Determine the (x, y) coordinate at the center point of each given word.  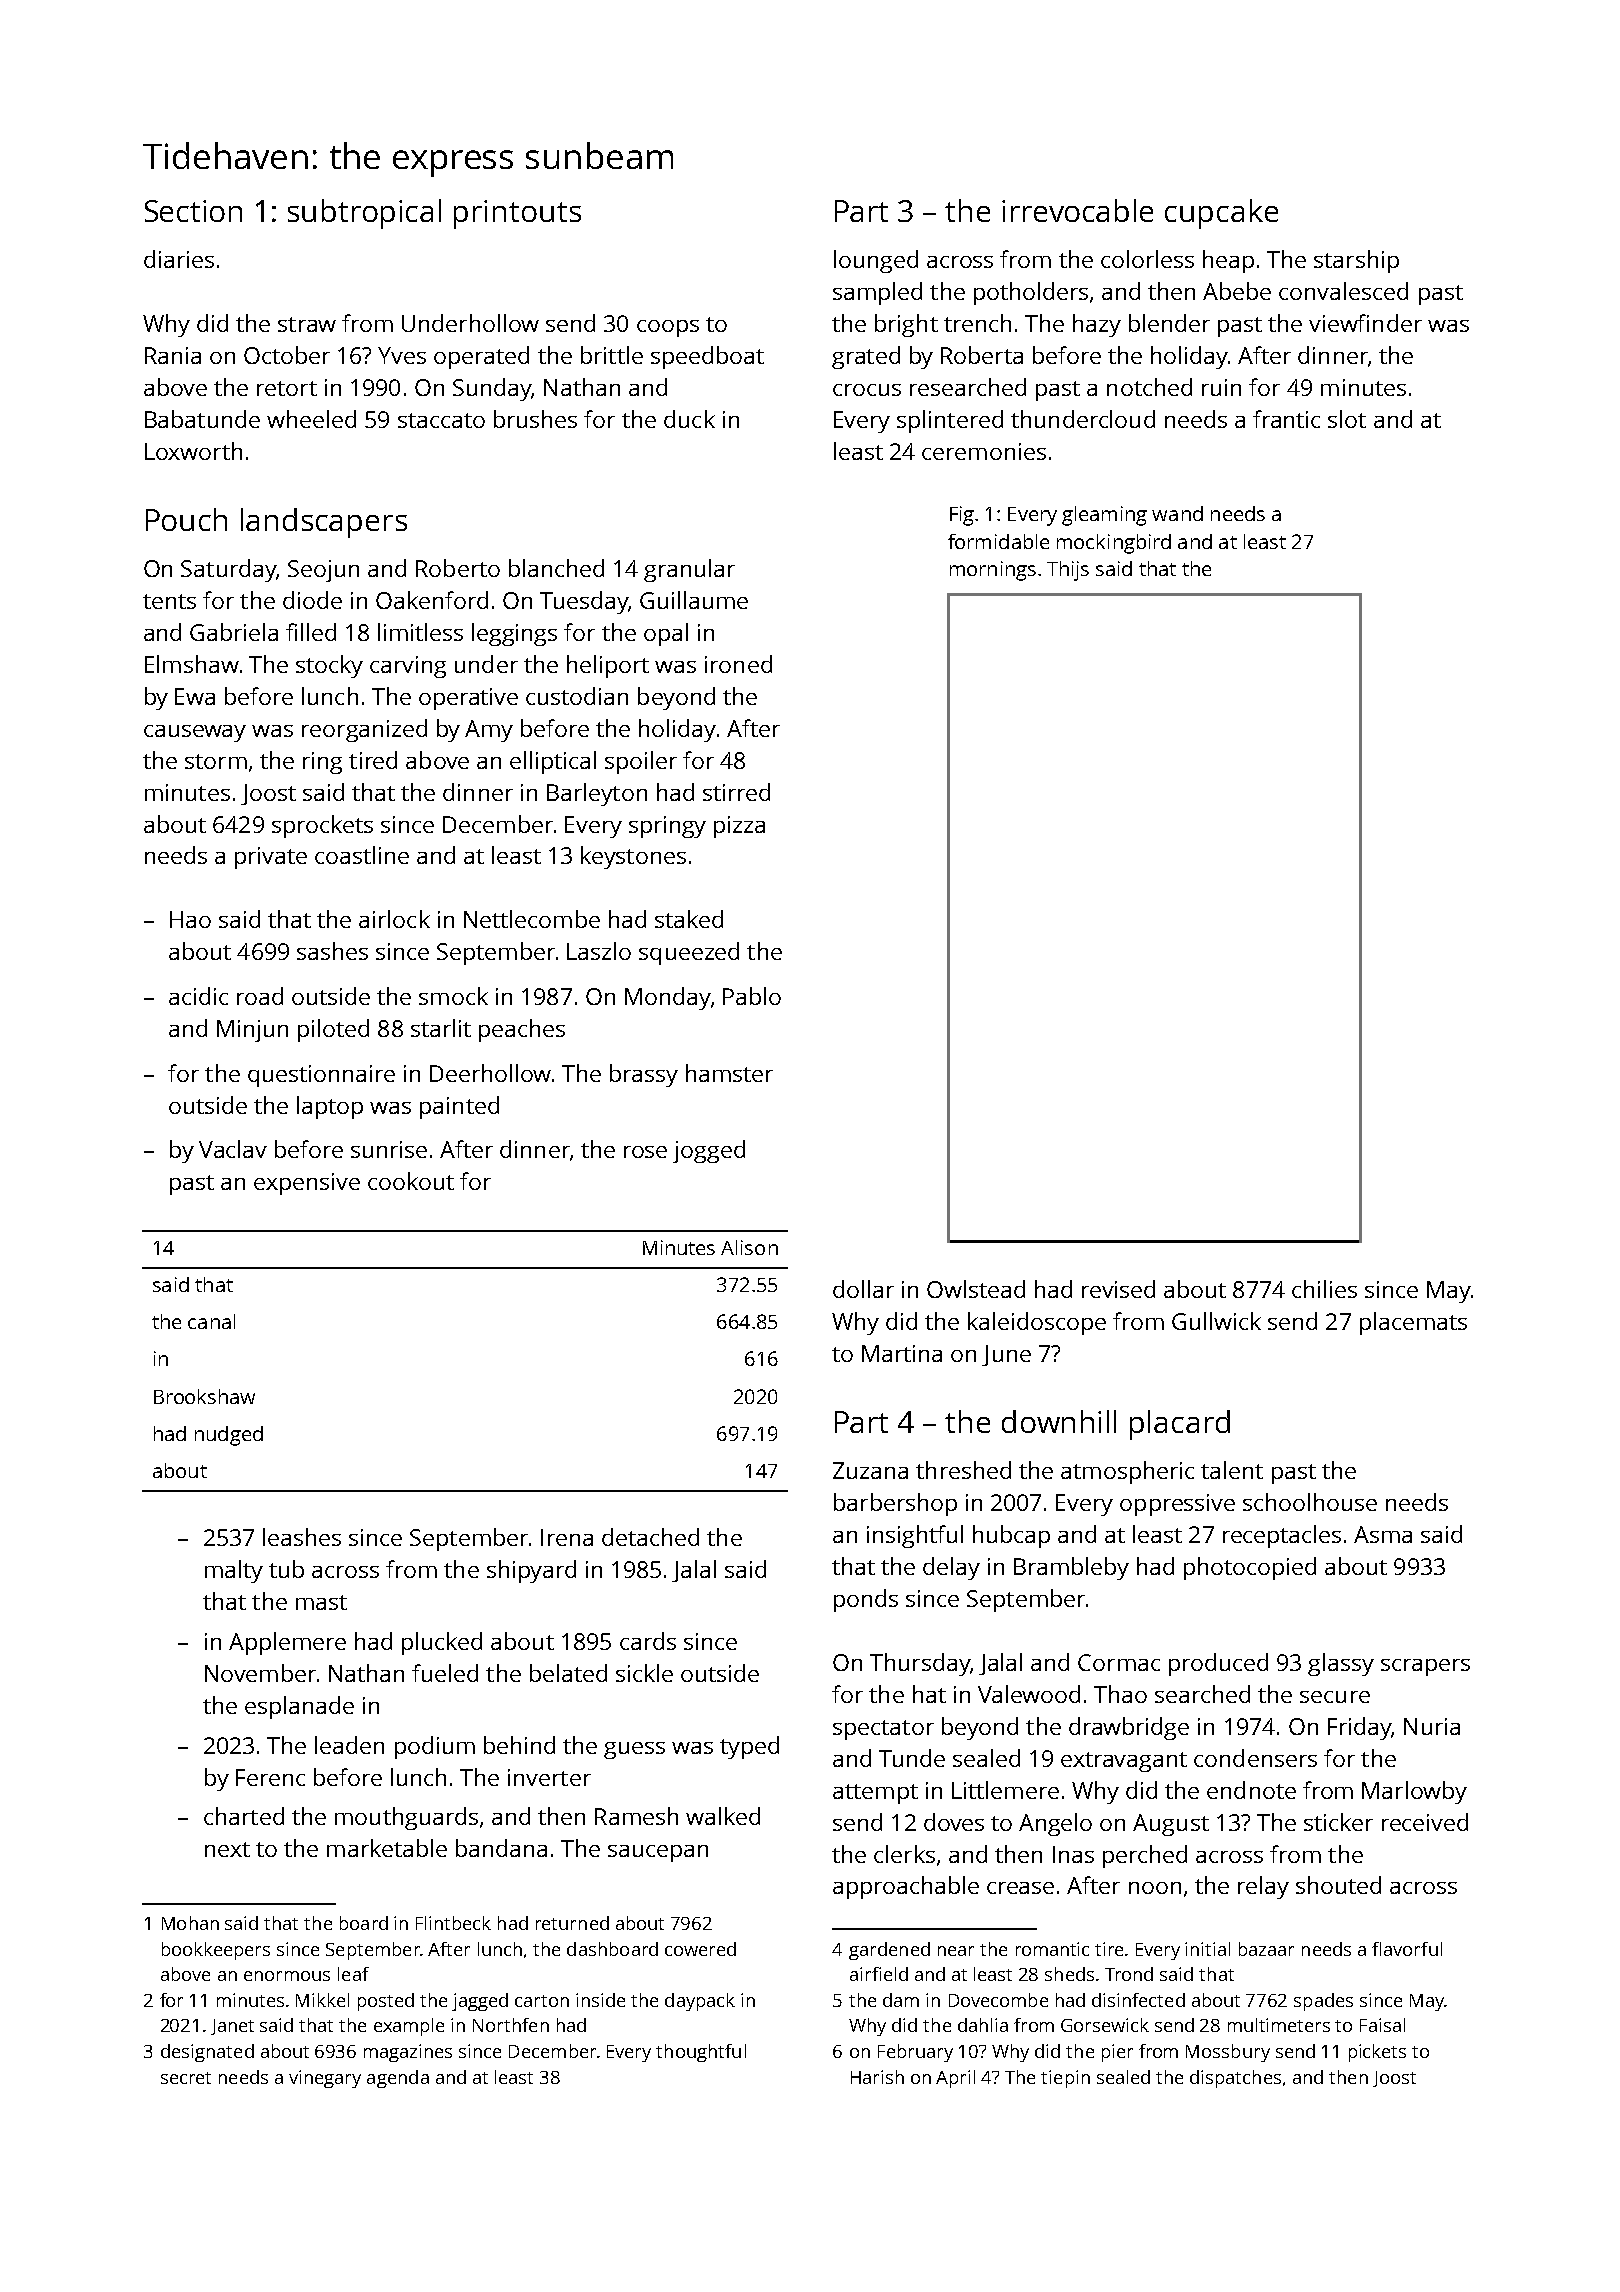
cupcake (1221, 214)
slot (1347, 419)
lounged (876, 261)
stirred (736, 792)
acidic (198, 996)
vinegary (325, 2079)
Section (193, 211)
